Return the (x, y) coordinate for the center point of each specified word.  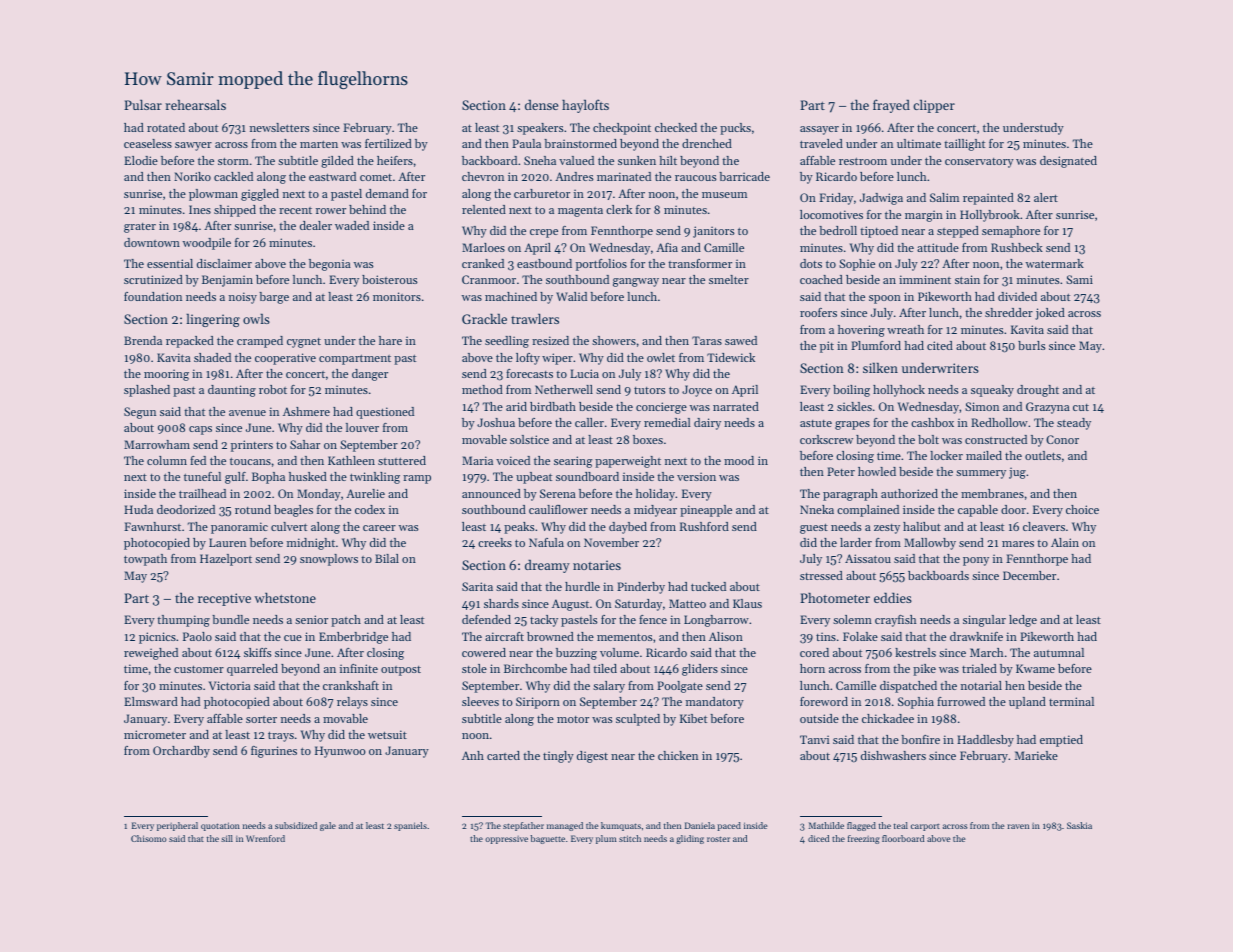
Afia (667, 247)
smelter (729, 279)
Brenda (143, 340)
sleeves (480, 701)
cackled (233, 176)
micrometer (155, 734)
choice (1082, 509)
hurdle (582, 586)
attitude (938, 247)
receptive (224, 599)
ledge (1023, 621)
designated (1068, 162)
